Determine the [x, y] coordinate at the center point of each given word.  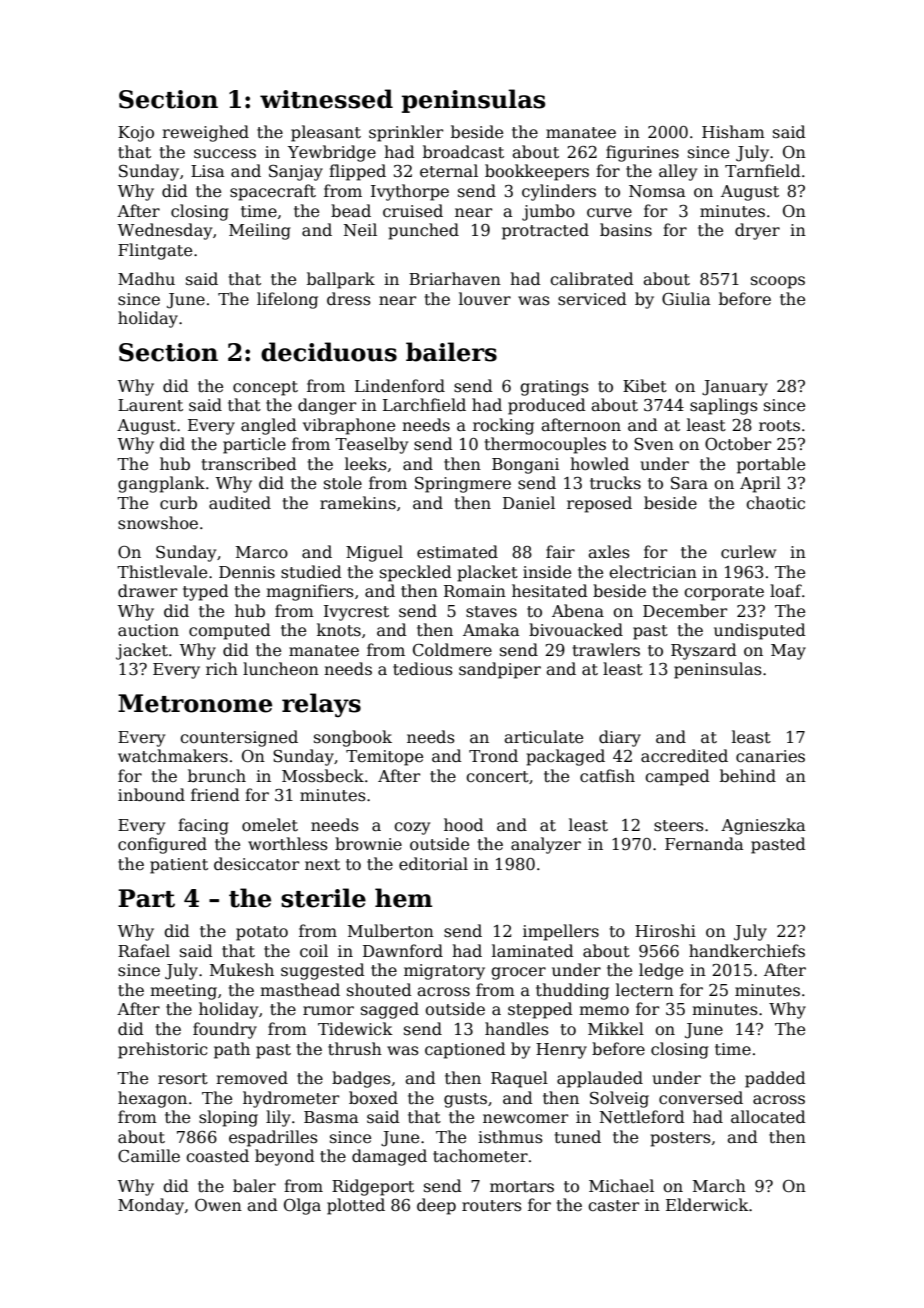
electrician [653, 572]
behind [748, 776]
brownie [368, 844]
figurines [642, 153]
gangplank [161, 484]
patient [179, 866]
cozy [412, 828]
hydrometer [291, 1099]
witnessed [326, 99]
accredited [684, 756]
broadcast [463, 152]
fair [560, 551]
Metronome [195, 703]
